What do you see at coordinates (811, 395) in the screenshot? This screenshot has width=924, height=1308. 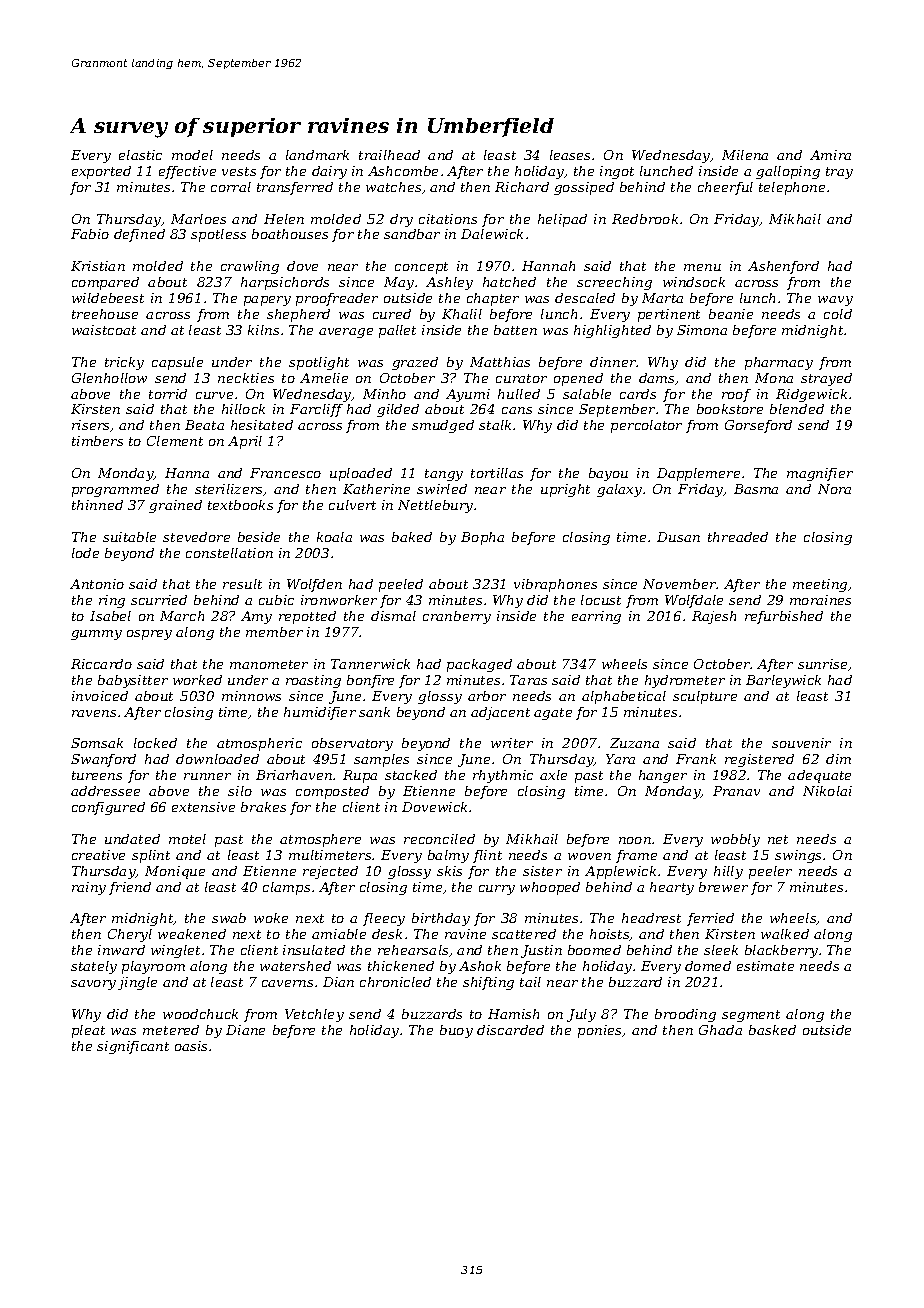 I see `Ridgewick` at bounding box center [811, 395].
